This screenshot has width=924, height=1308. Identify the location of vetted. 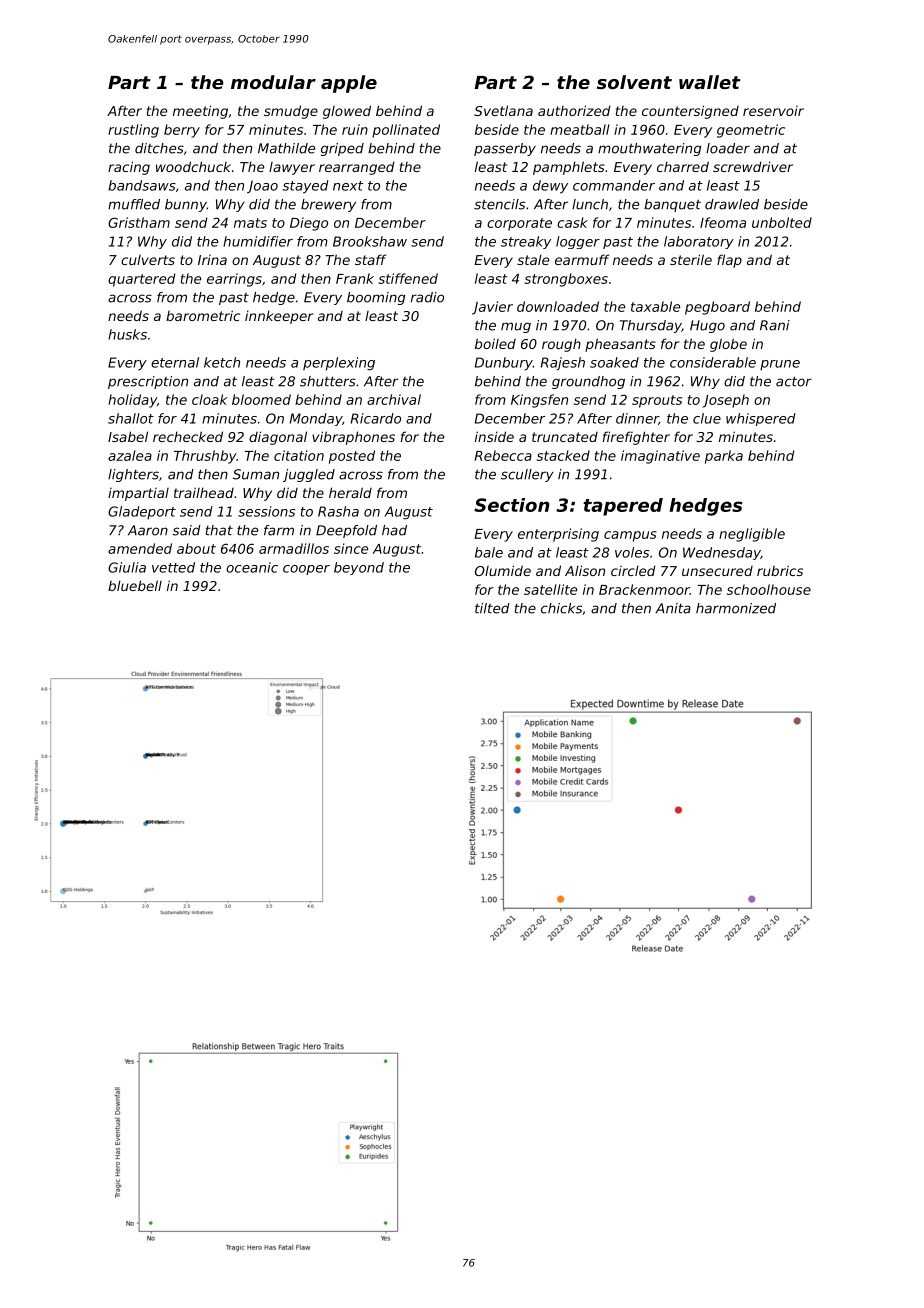
(173, 567).
